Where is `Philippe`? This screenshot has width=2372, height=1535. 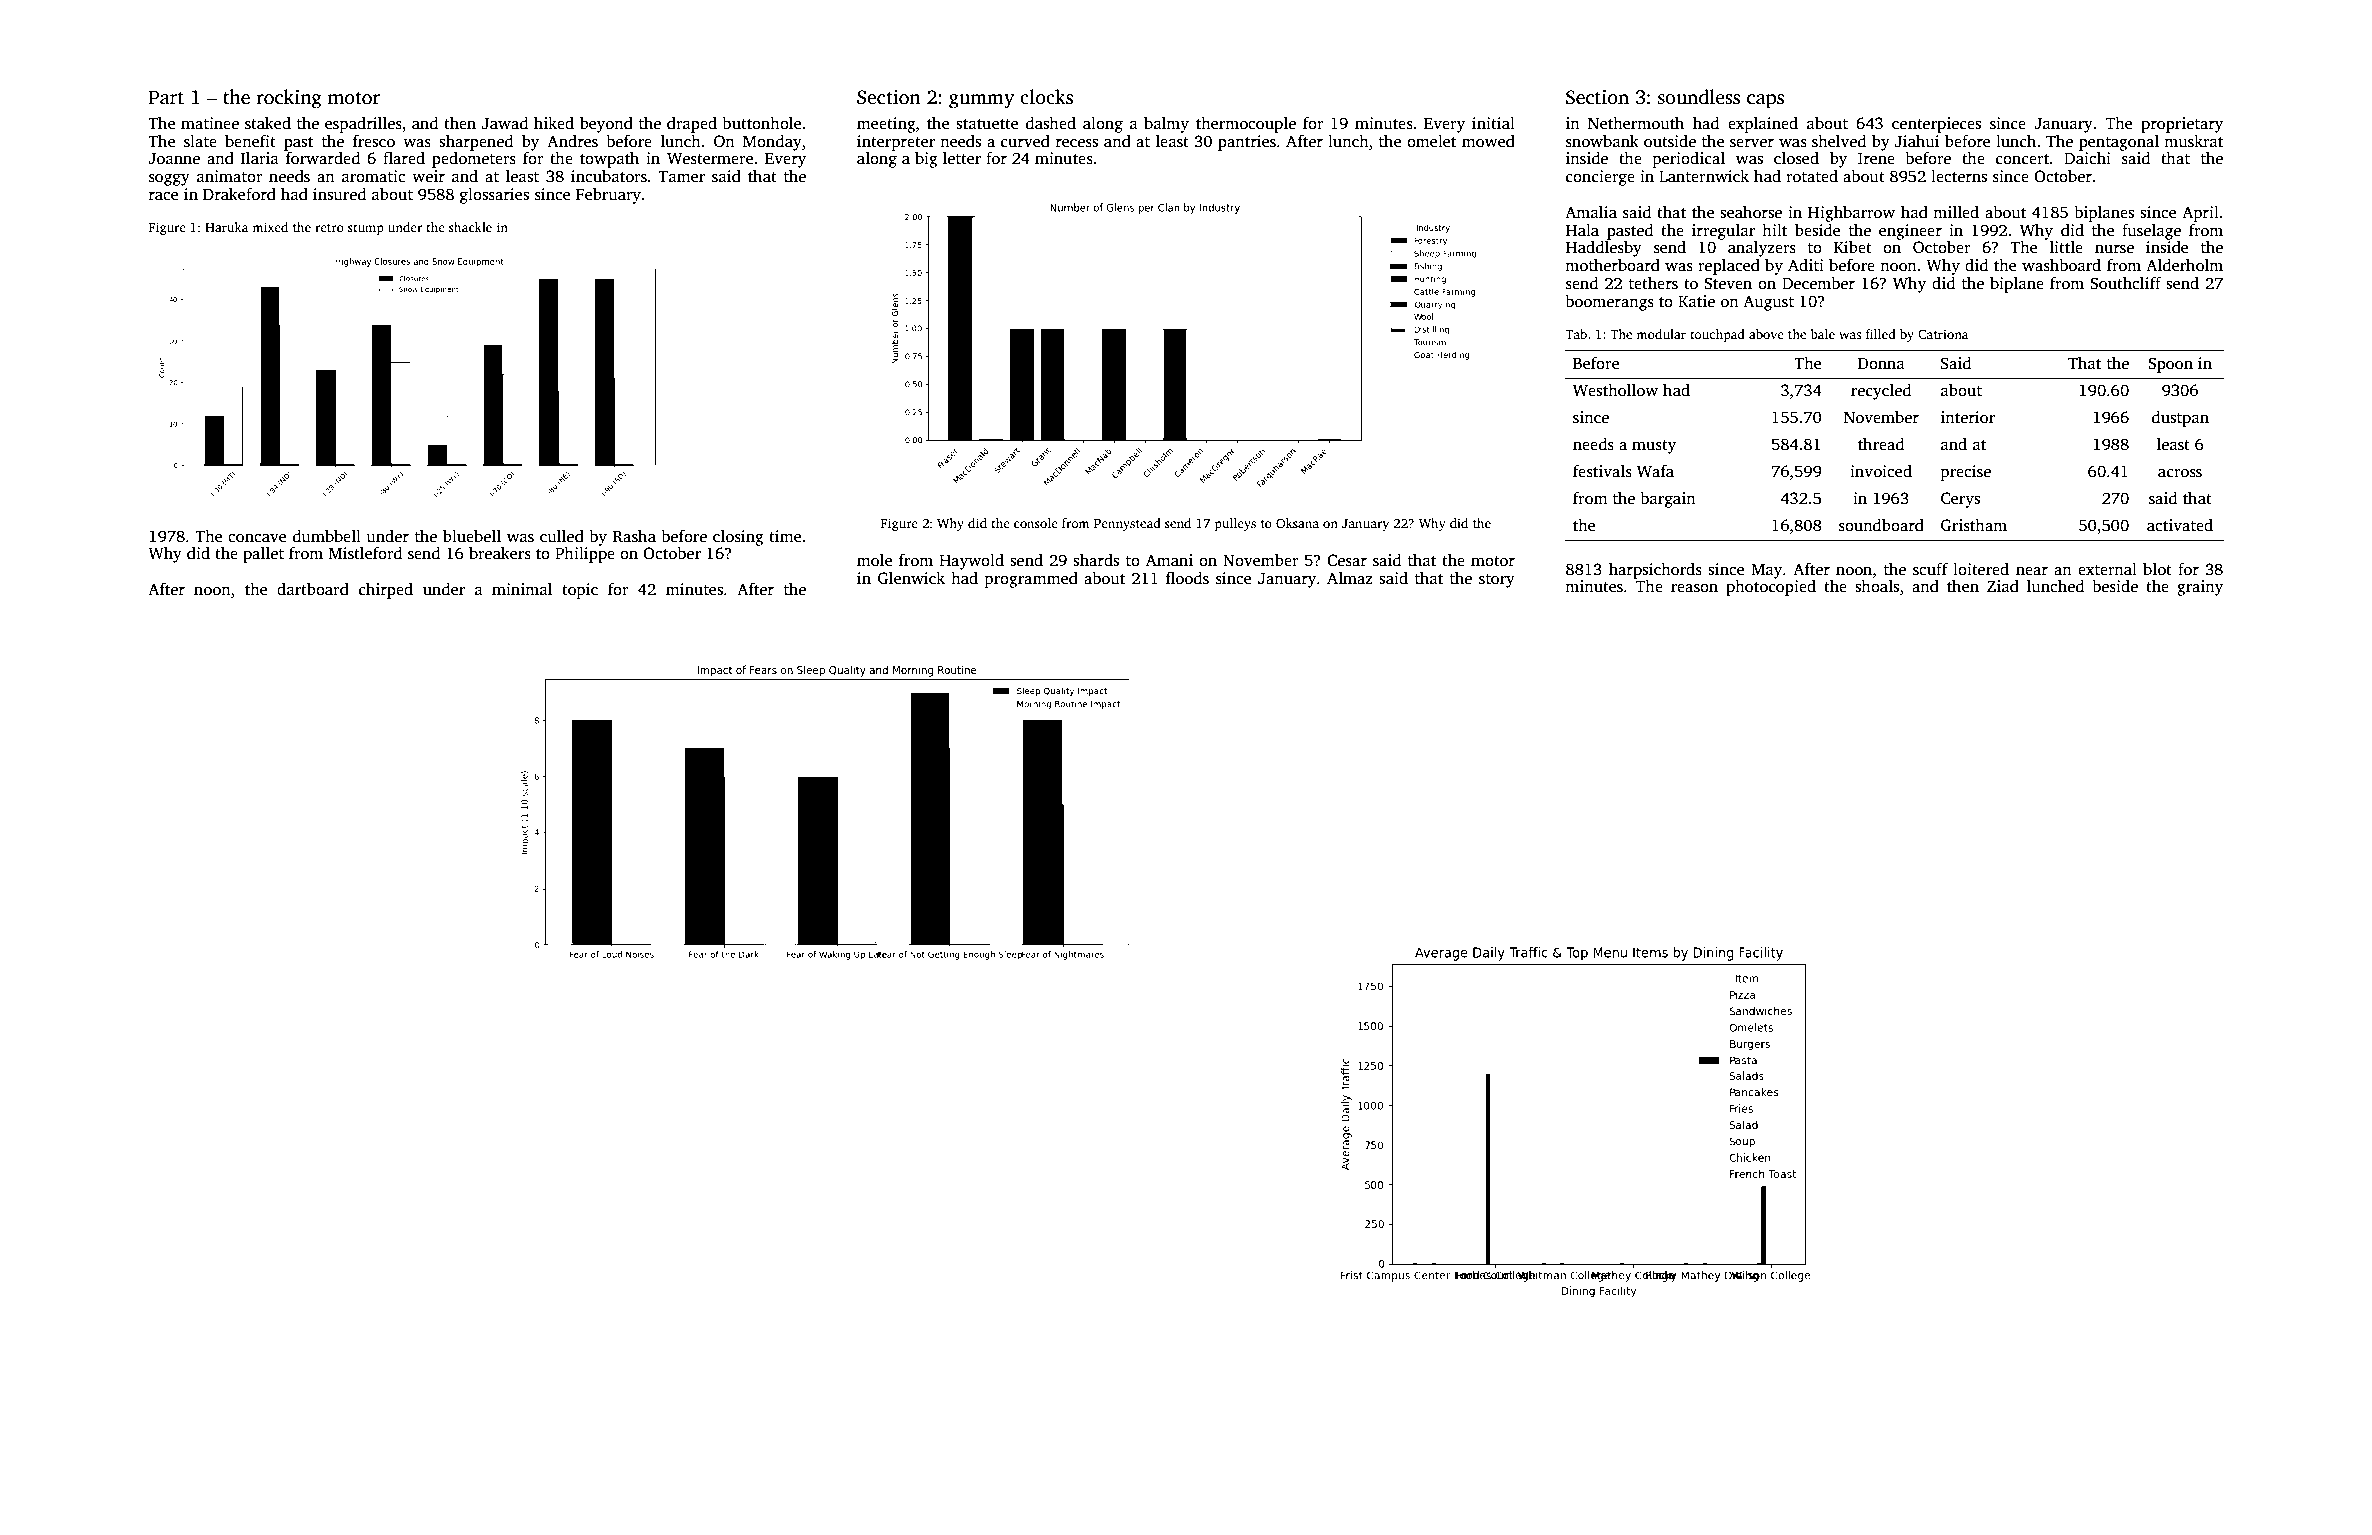
Philippe is located at coordinates (585, 555).
